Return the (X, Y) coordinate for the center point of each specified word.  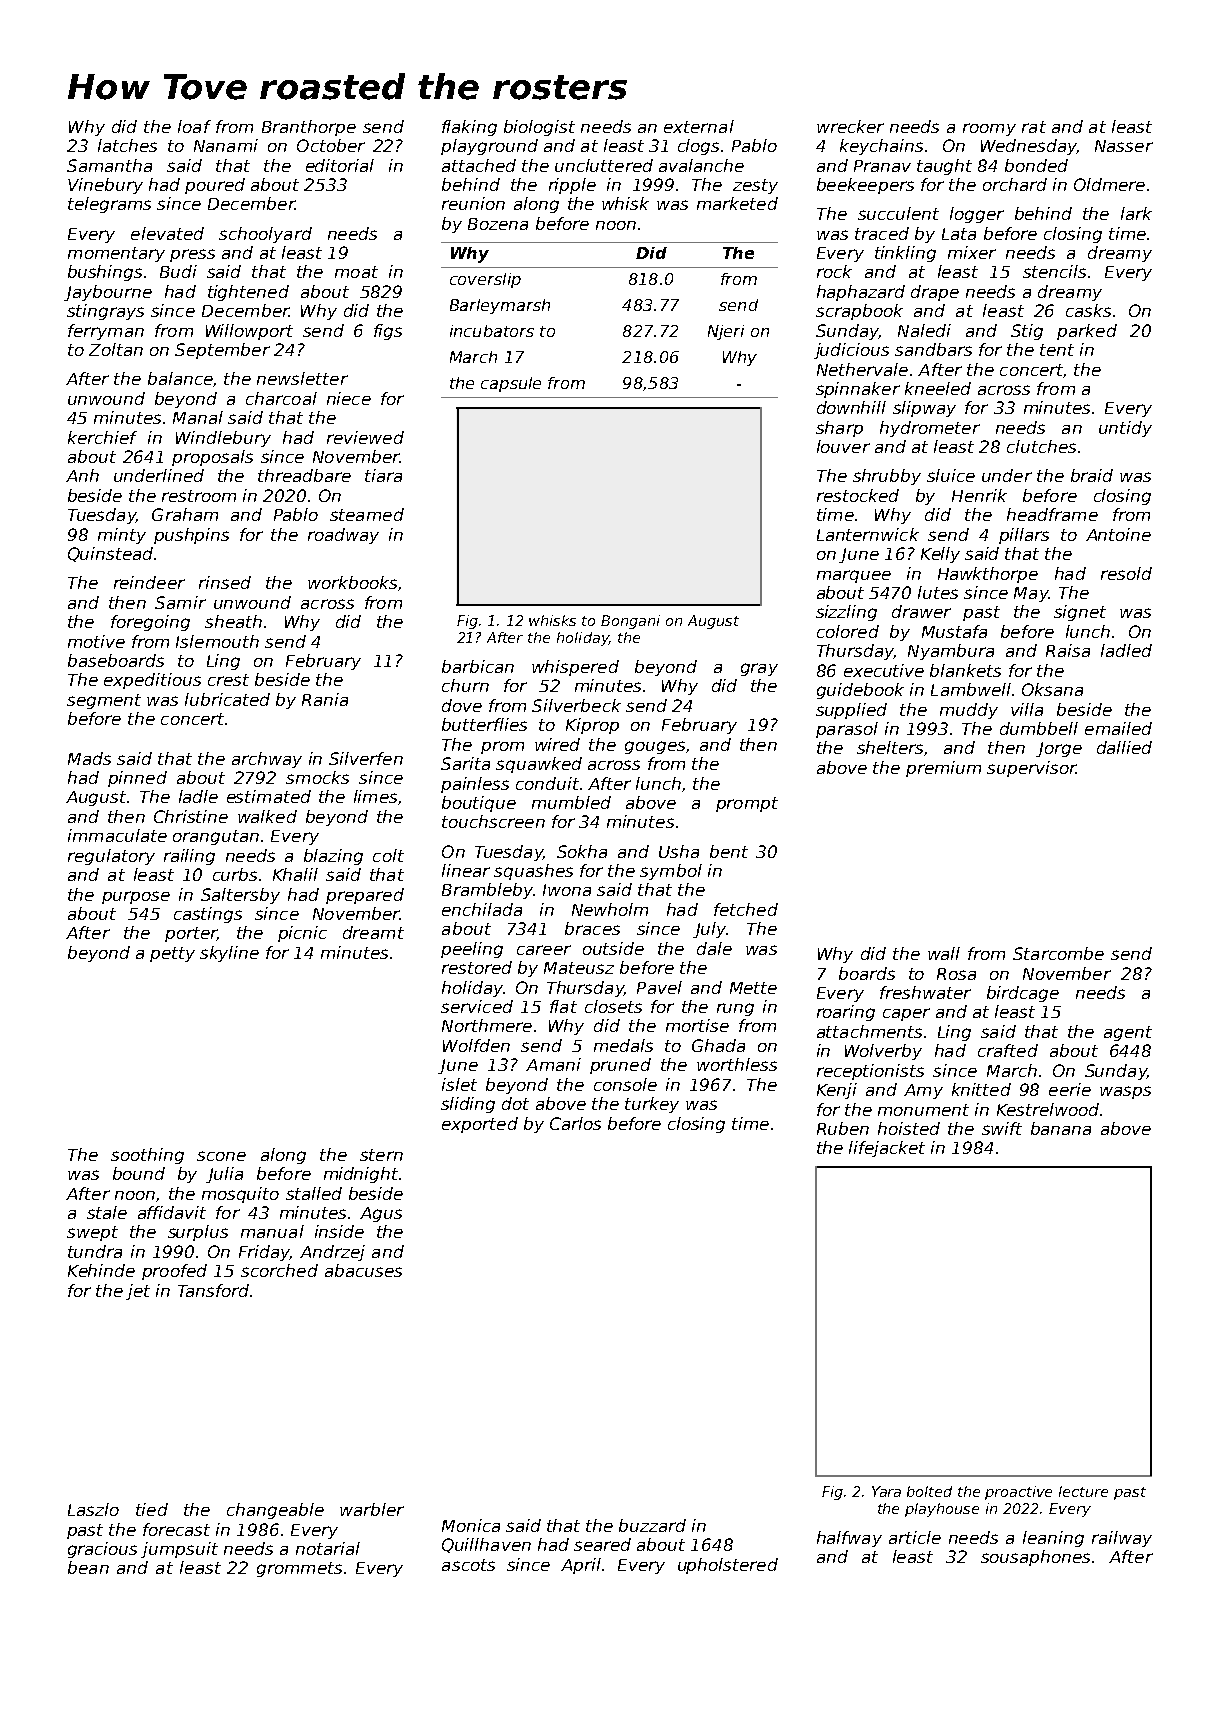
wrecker (850, 126)
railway (1122, 1539)
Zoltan (116, 349)
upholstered (728, 1566)
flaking (469, 128)
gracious (102, 1550)
